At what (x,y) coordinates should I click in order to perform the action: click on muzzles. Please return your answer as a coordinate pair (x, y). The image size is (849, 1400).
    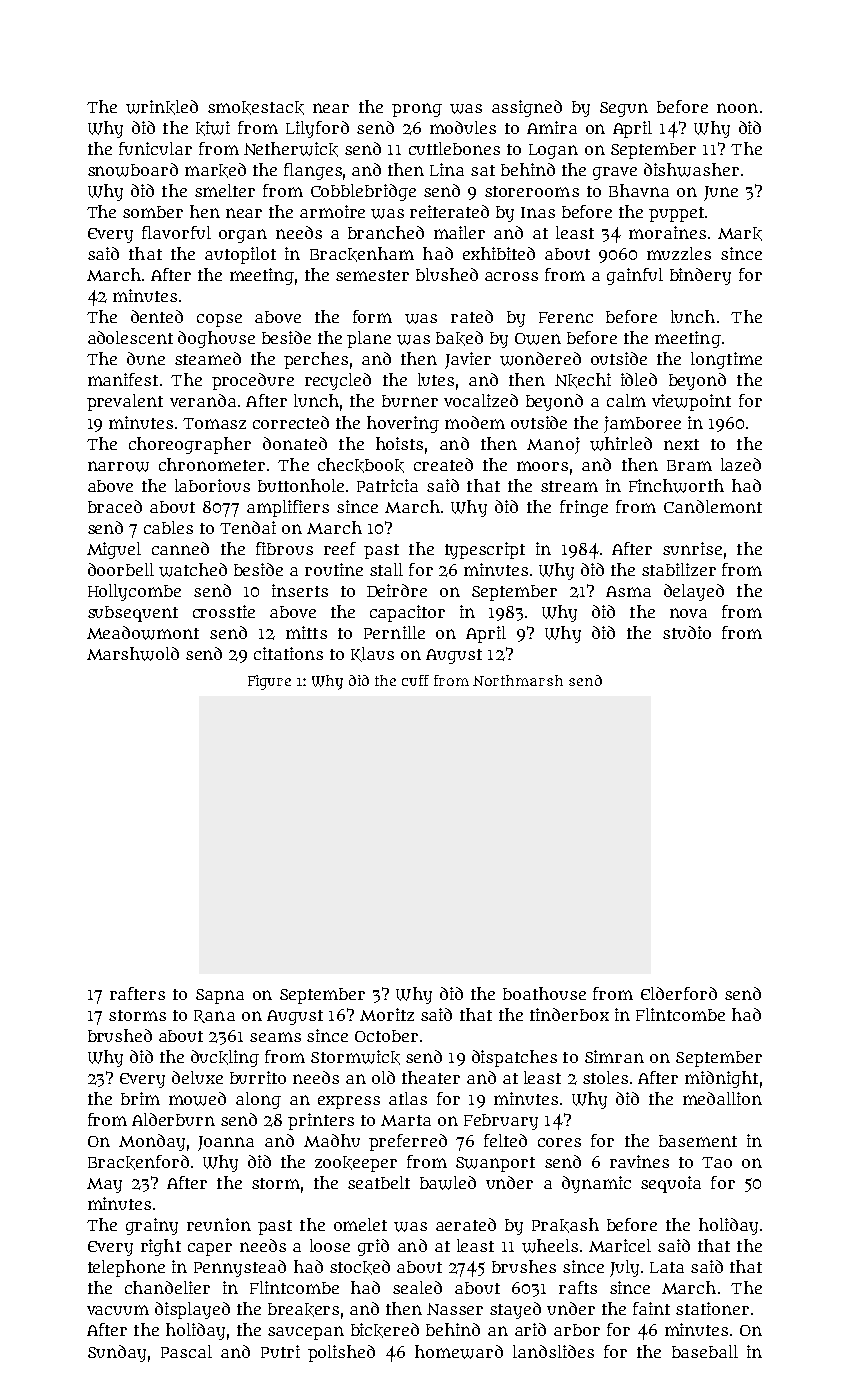
    Looking at the image, I should click on (679, 253).
